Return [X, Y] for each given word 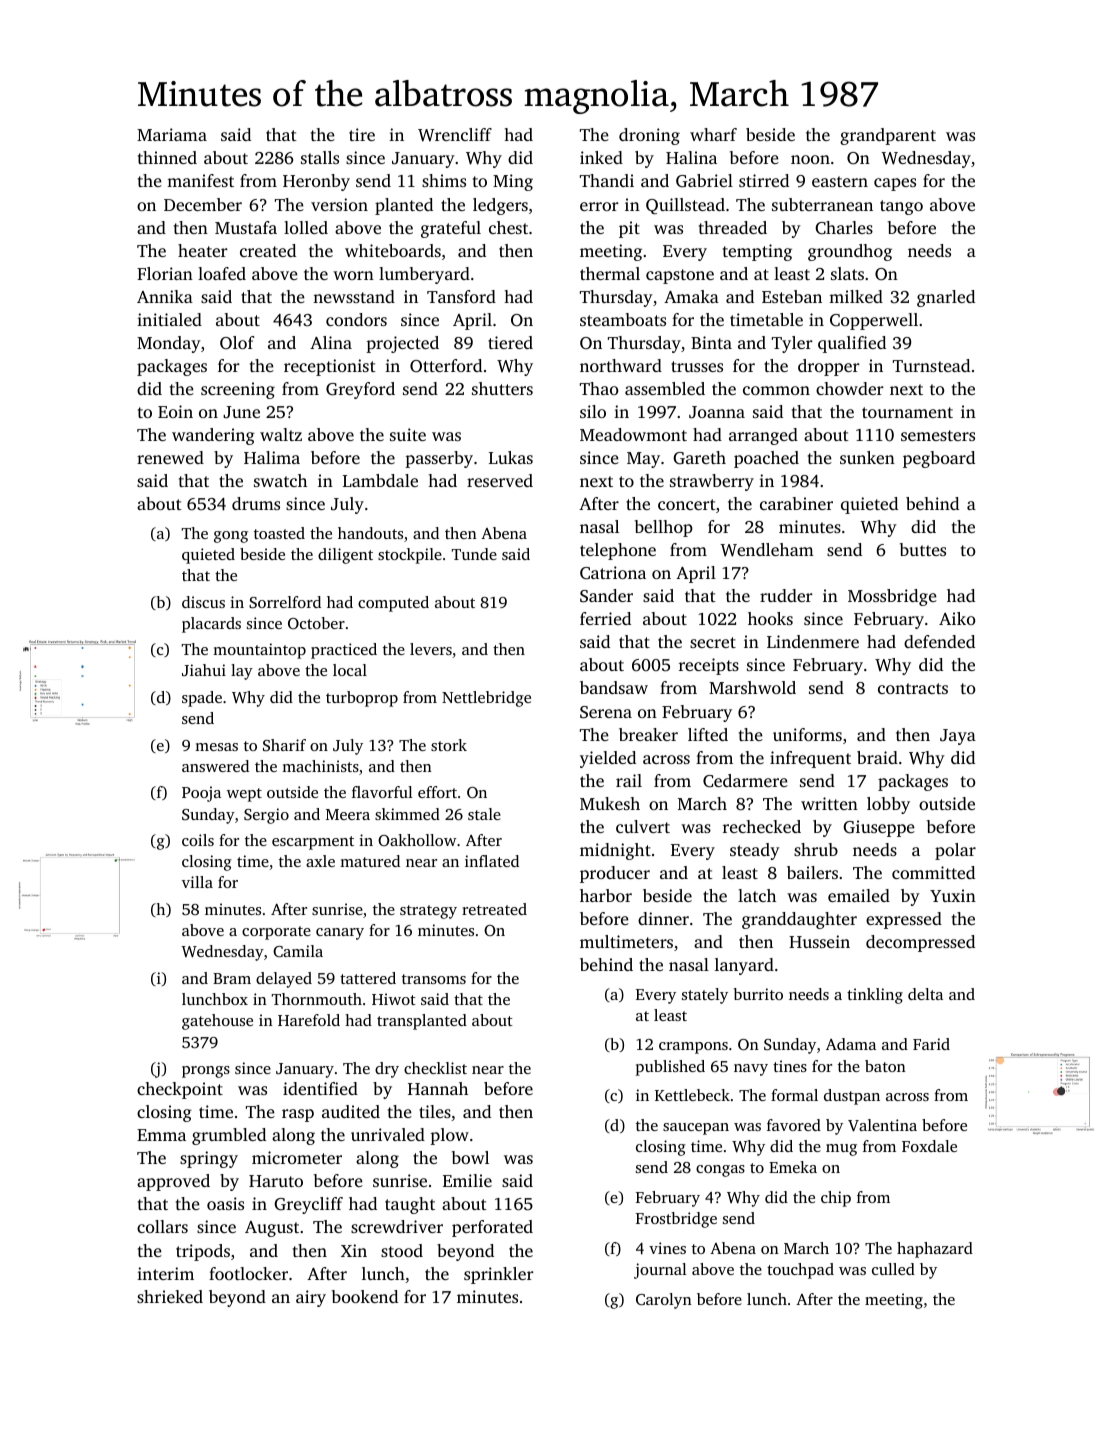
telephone [618, 551]
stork [449, 745]
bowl [470, 1157]
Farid [931, 1044]
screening [238, 390]
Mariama [172, 134]
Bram [232, 978]
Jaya [958, 737]
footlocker [248, 1273]
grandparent [888, 136]
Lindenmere [813, 641]
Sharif [284, 745]
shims [444, 180]
